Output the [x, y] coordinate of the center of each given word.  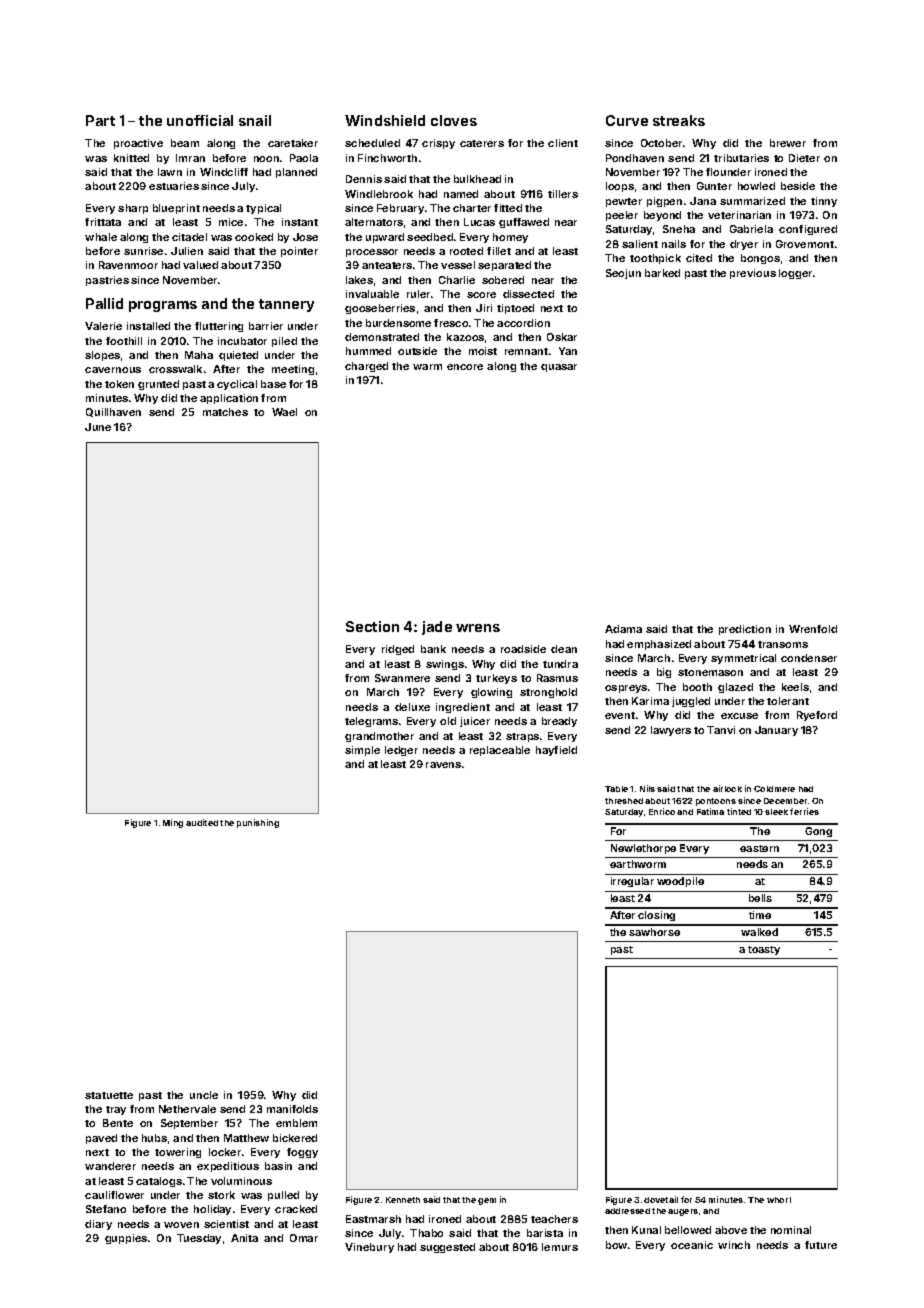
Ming [173, 823]
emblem [296, 1123]
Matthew [246, 1138]
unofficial [200, 120]
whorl [779, 1200]
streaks [679, 120]
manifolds [292, 1109]
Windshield [385, 120]
